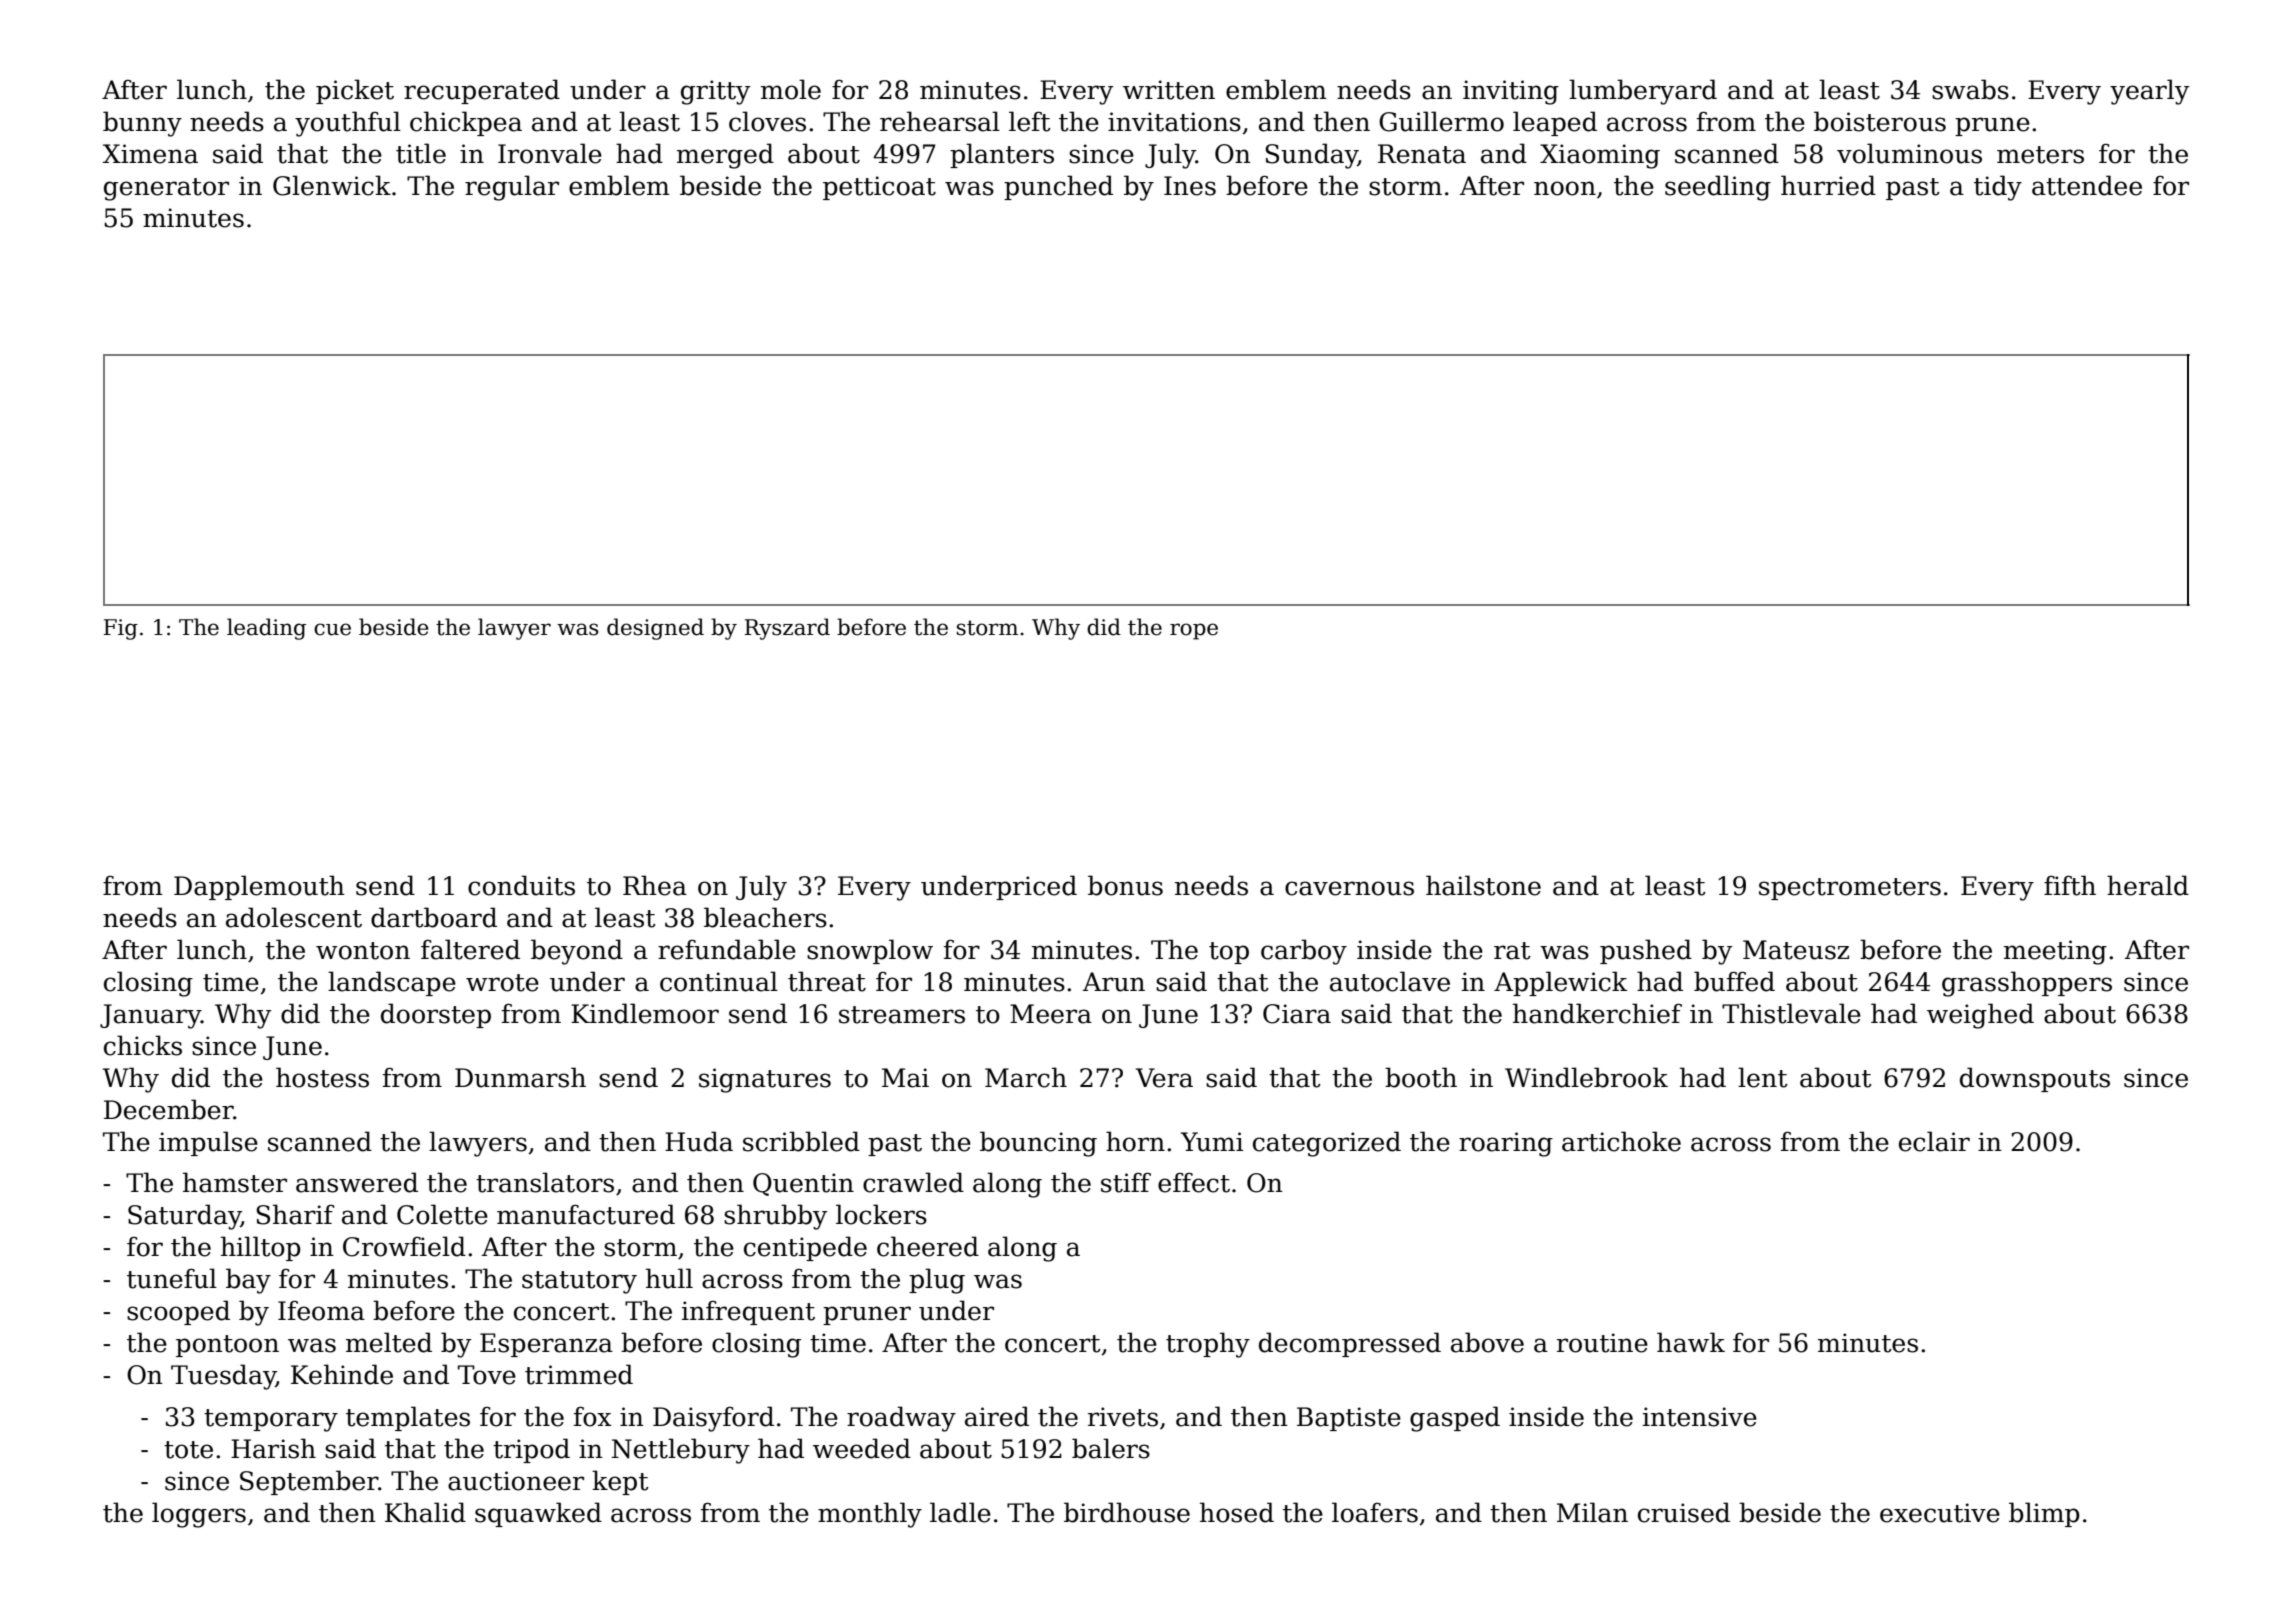  I want to click on Kehinde, so click(342, 1374).
